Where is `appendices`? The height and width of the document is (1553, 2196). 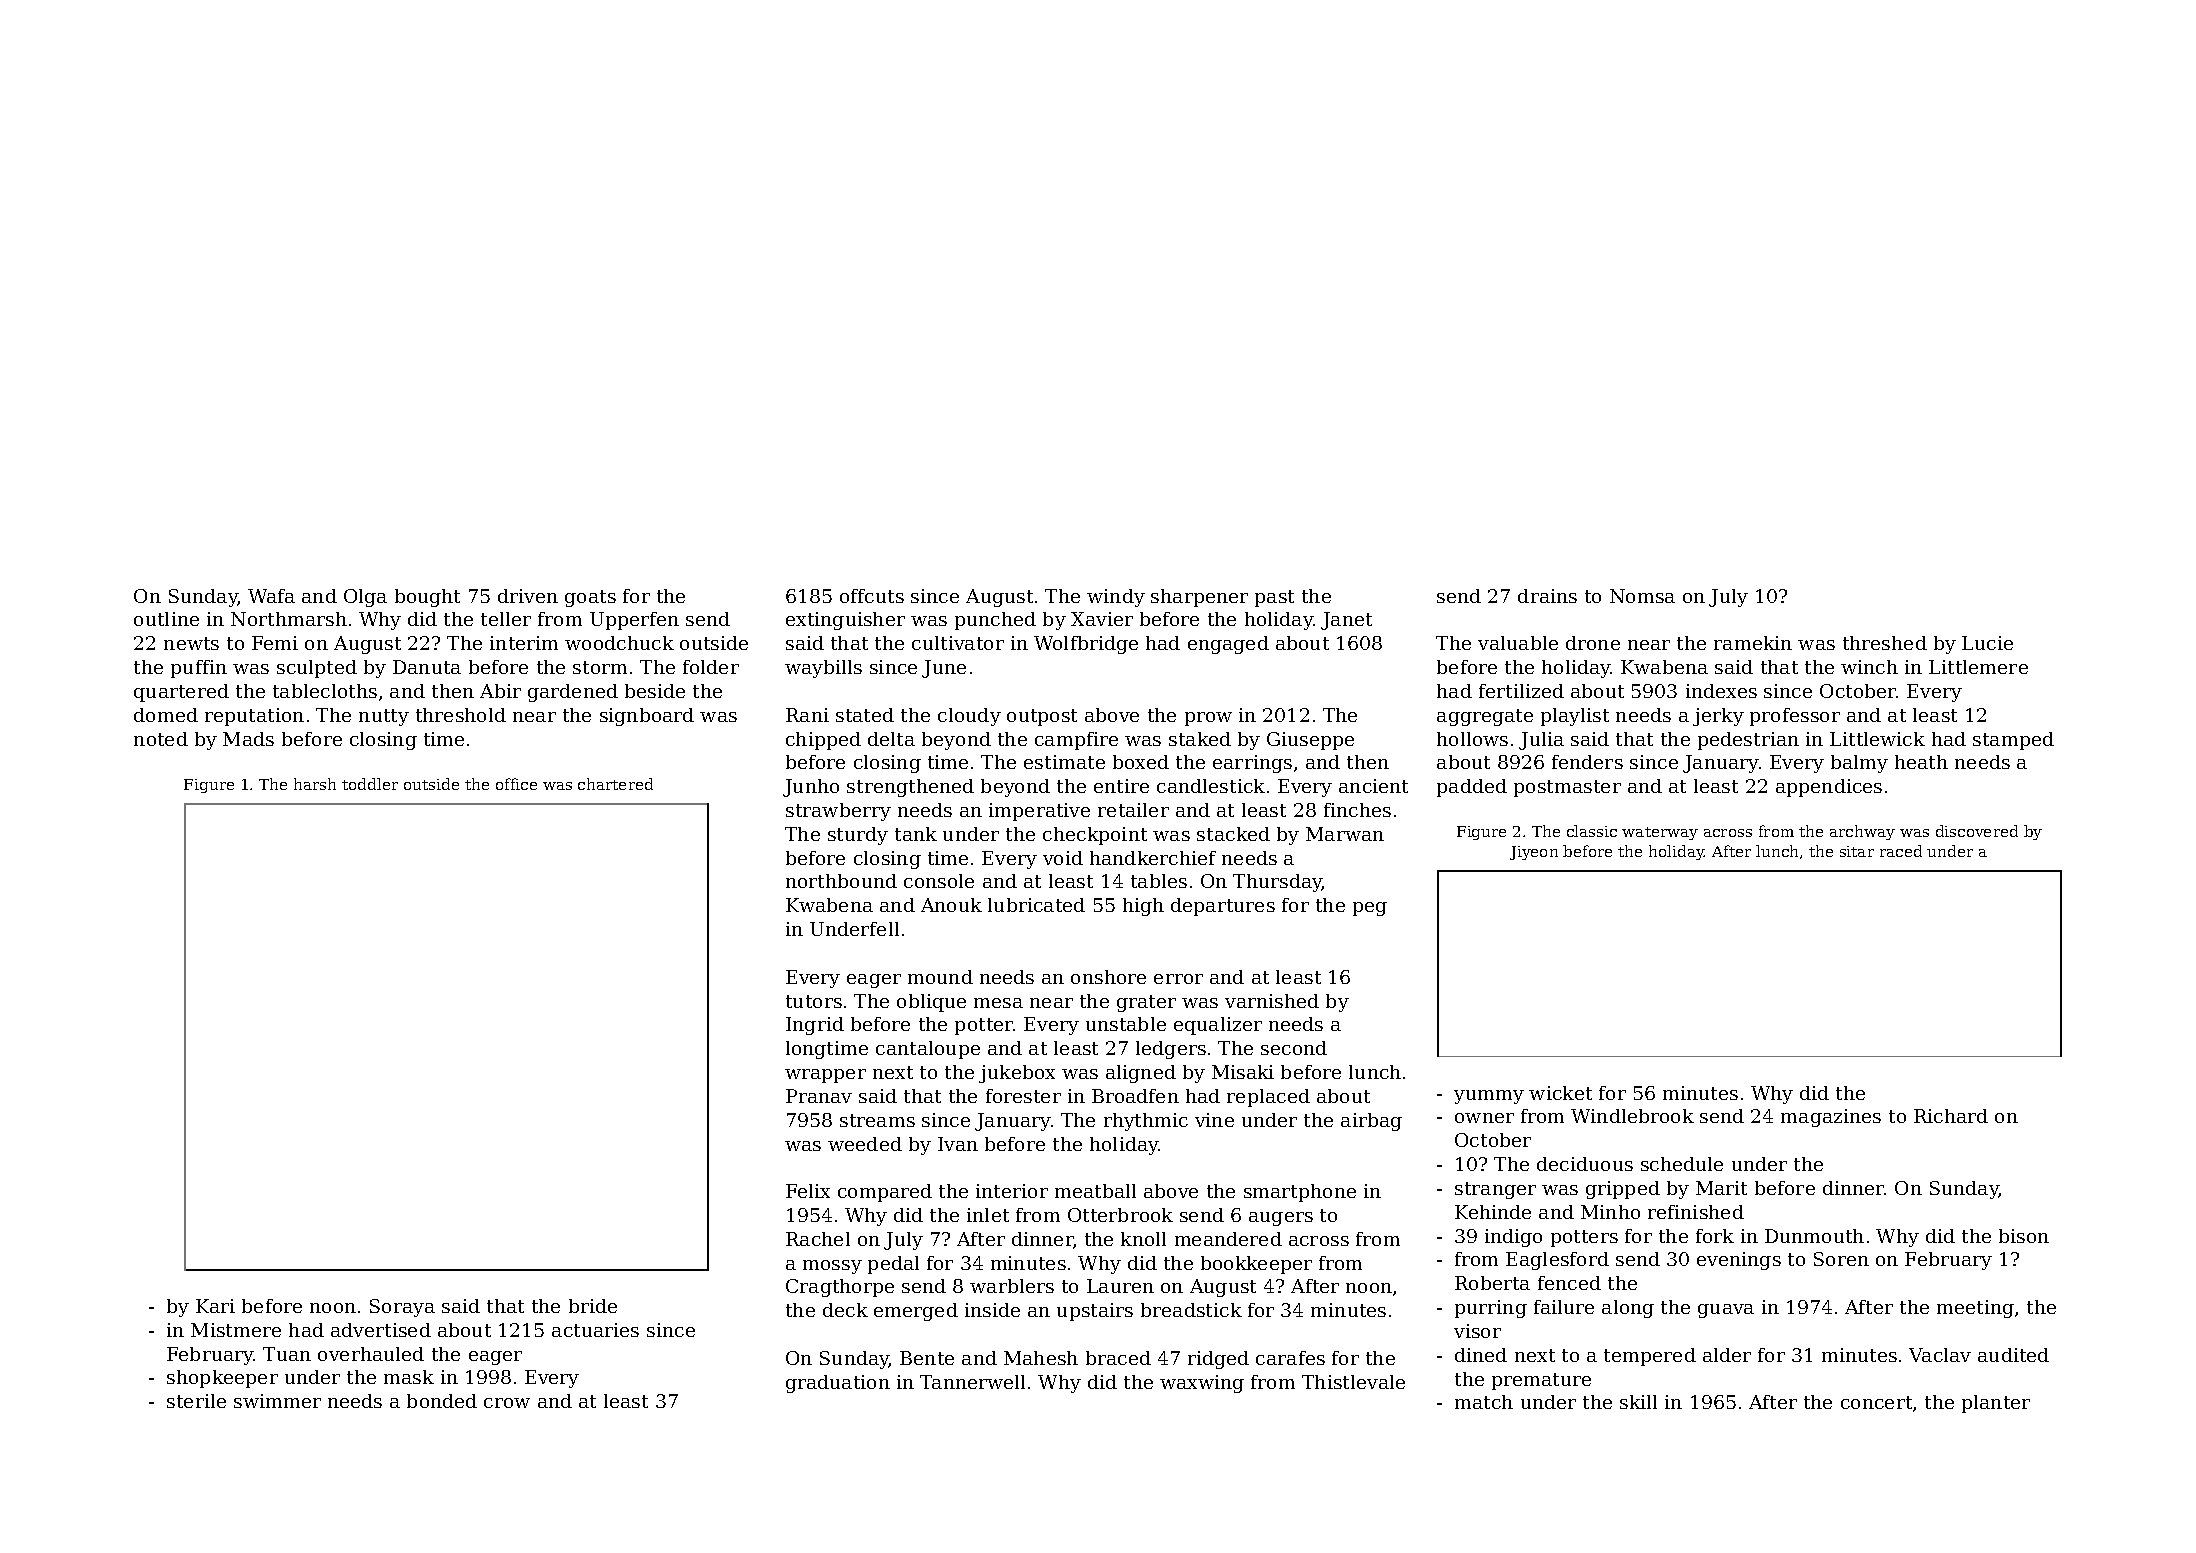 appendices is located at coordinates (1829, 788).
